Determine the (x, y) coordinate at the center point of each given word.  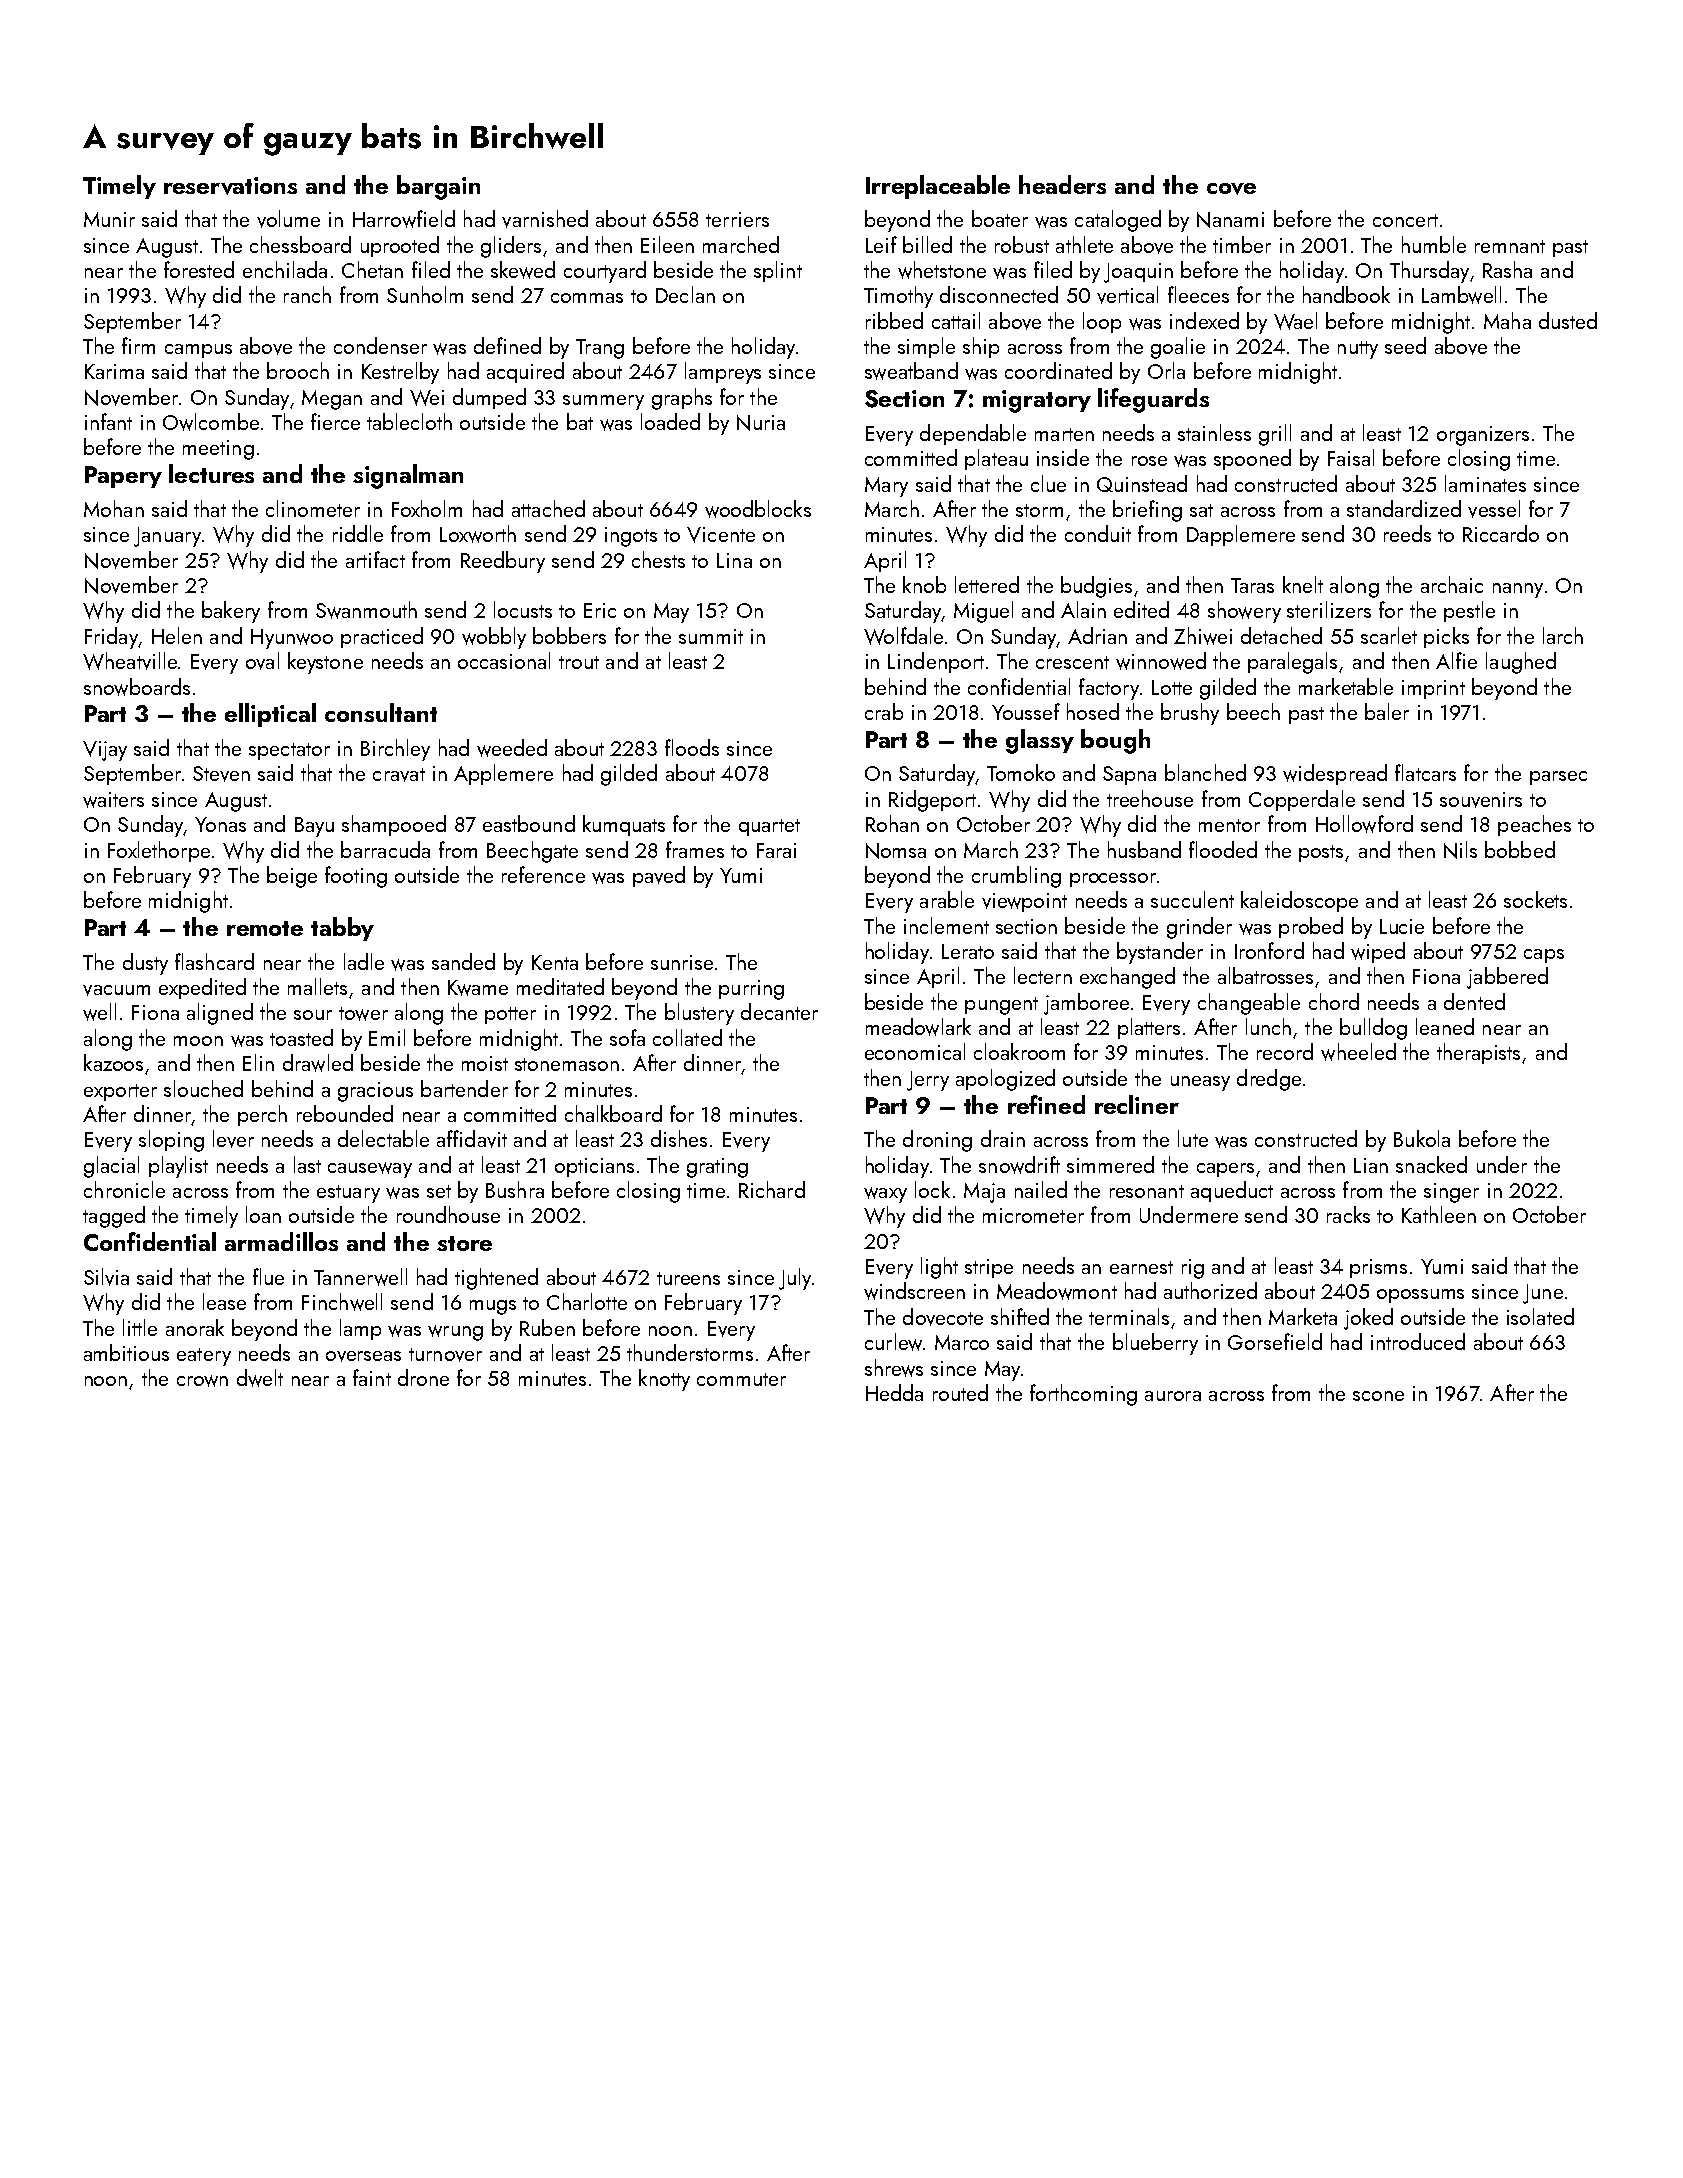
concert (1405, 220)
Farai (776, 850)
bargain (438, 187)
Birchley (395, 750)
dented (1474, 1001)
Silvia (106, 1277)
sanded (463, 961)
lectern (1043, 975)
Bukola (1422, 1138)
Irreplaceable (938, 187)
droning (937, 1141)
